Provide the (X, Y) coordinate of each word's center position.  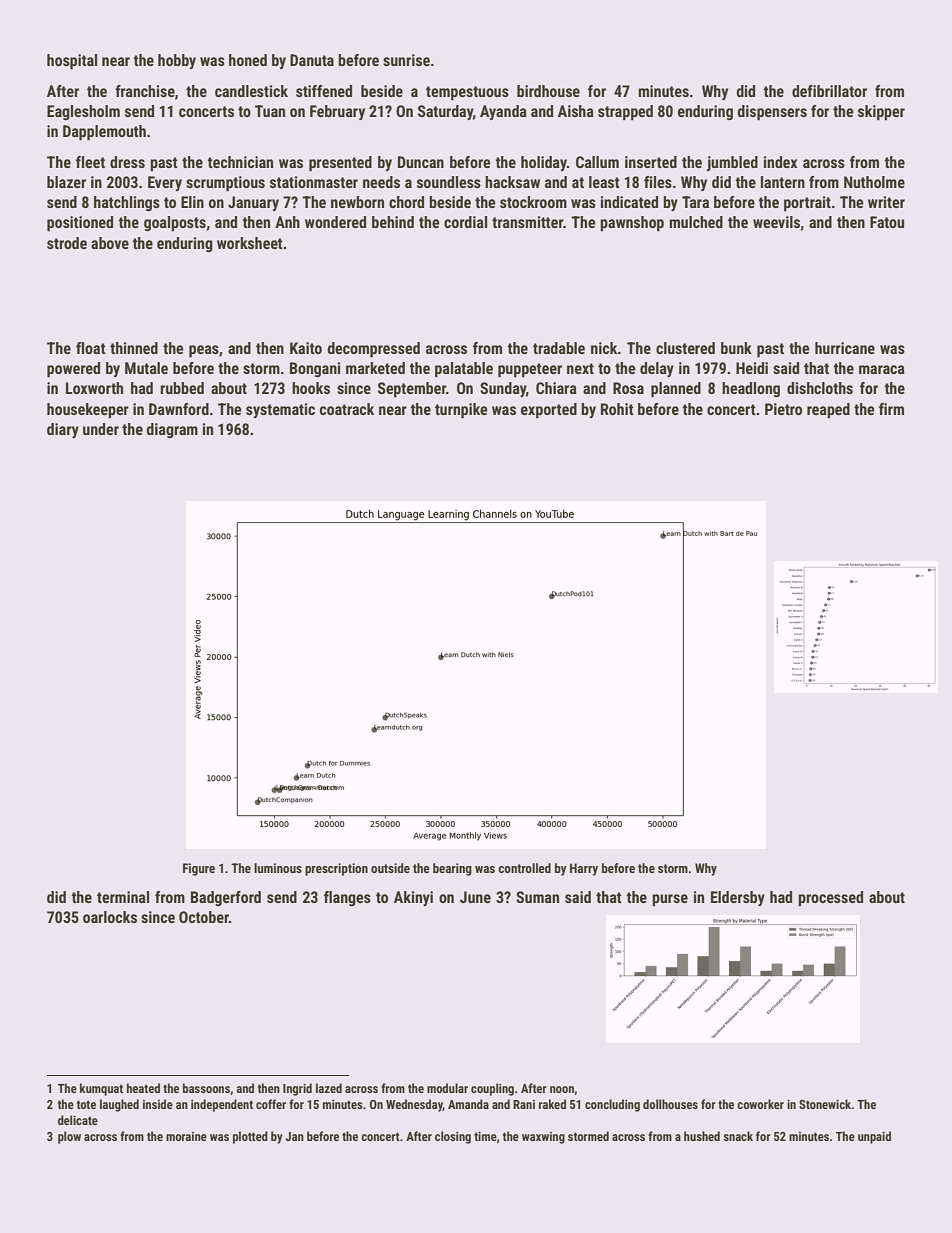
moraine (186, 1136)
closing (453, 1137)
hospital (72, 62)
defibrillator (829, 91)
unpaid (874, 1137)
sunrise (406, 60)
